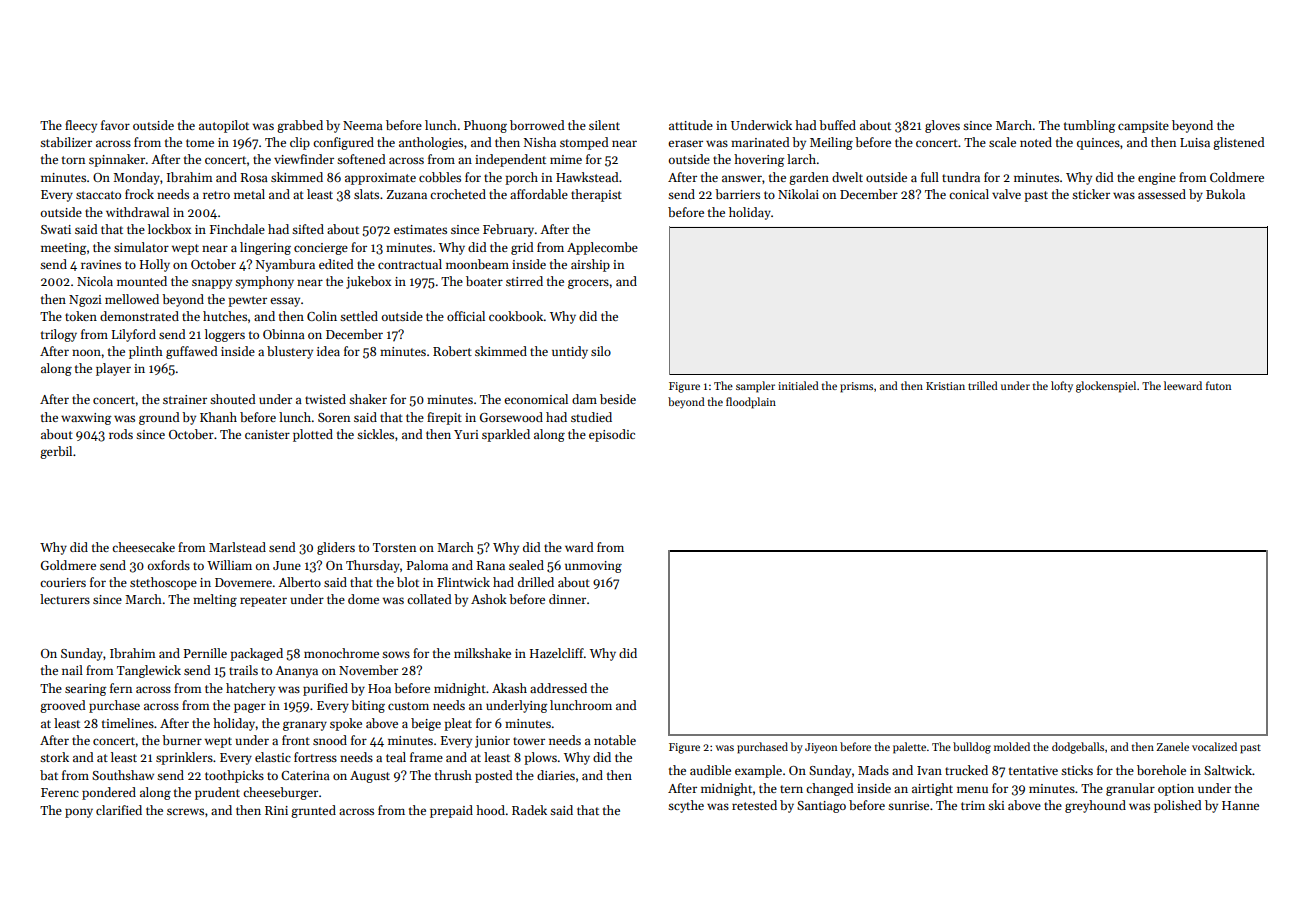 The width and height of the screenshot is (1308, 924). I want to click on silent, so click(604, 125).
